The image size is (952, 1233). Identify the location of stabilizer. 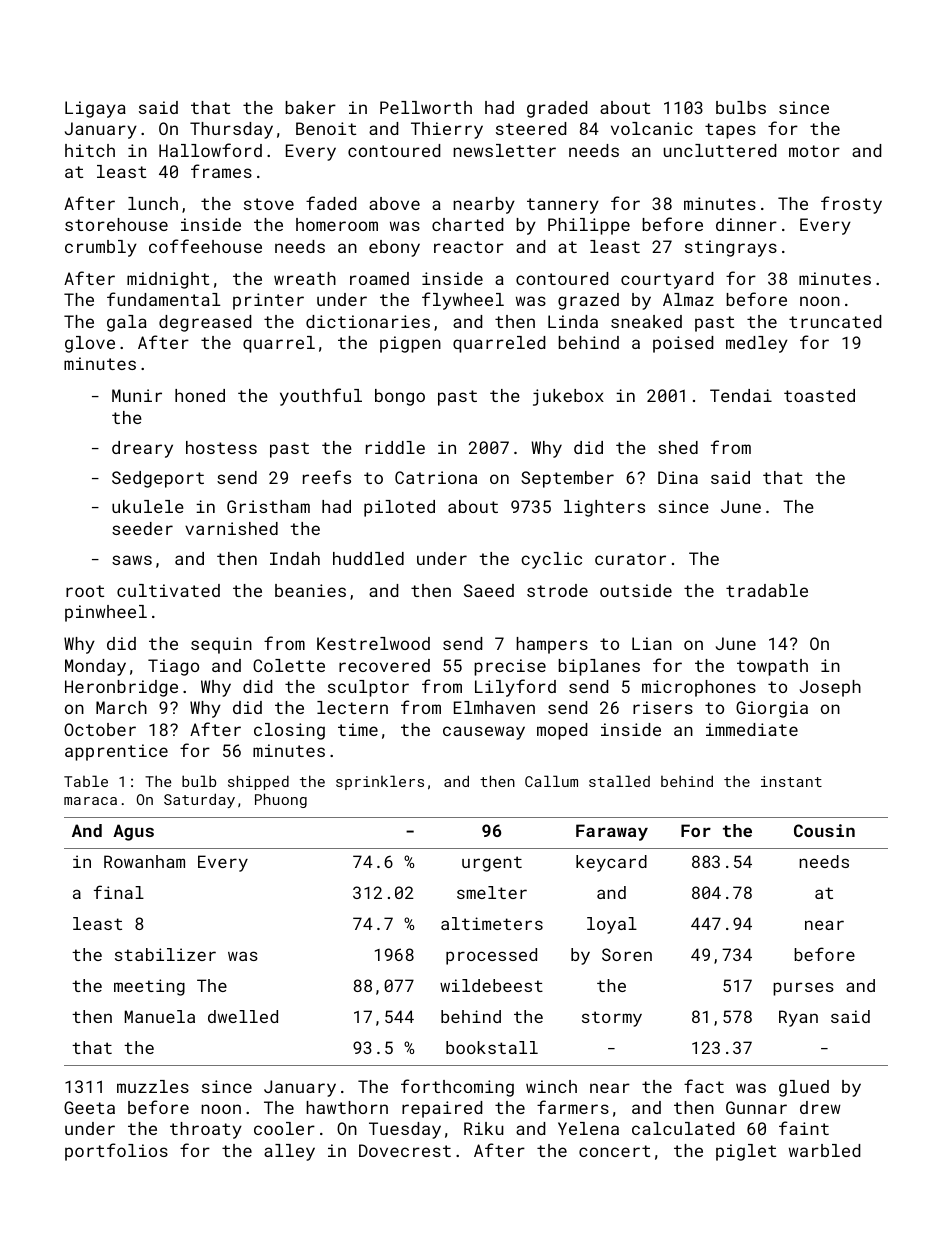
(165, 954).
